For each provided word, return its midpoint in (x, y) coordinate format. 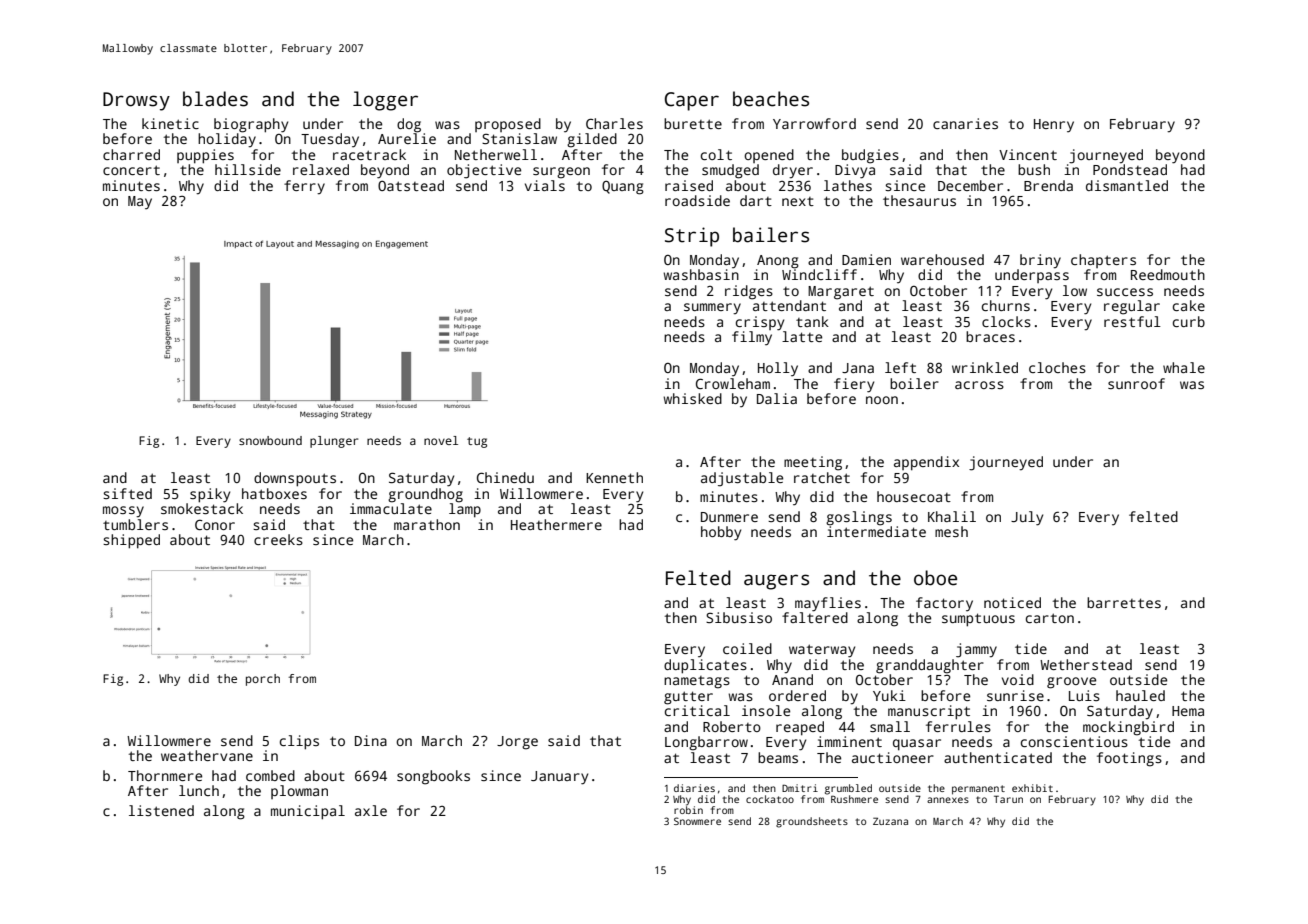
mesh (951, 531)
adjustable (742, 479)
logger (385, 101)
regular (1132, 307)
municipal (308, 812)
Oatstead (411, 185)
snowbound (270, 440)
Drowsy (136, 101)
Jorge (517, 743)
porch (263, 680)
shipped (131, 541)
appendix (926, 463)
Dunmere (729, 517)
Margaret (841, 293)
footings (1129, 759)
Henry (1054, 126)
